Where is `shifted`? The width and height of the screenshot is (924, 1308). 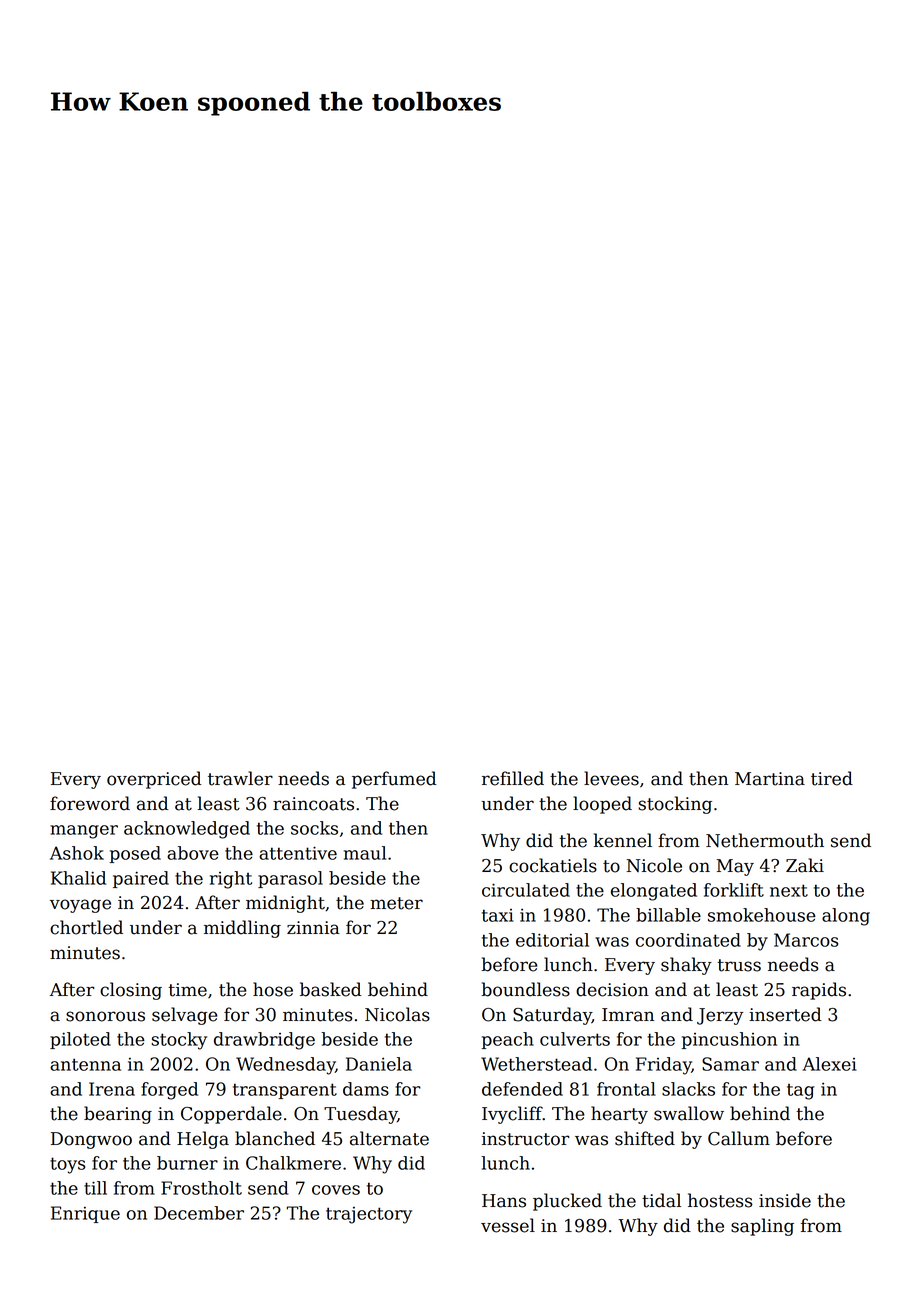
shifted is located at coordinates (645, 1138).
